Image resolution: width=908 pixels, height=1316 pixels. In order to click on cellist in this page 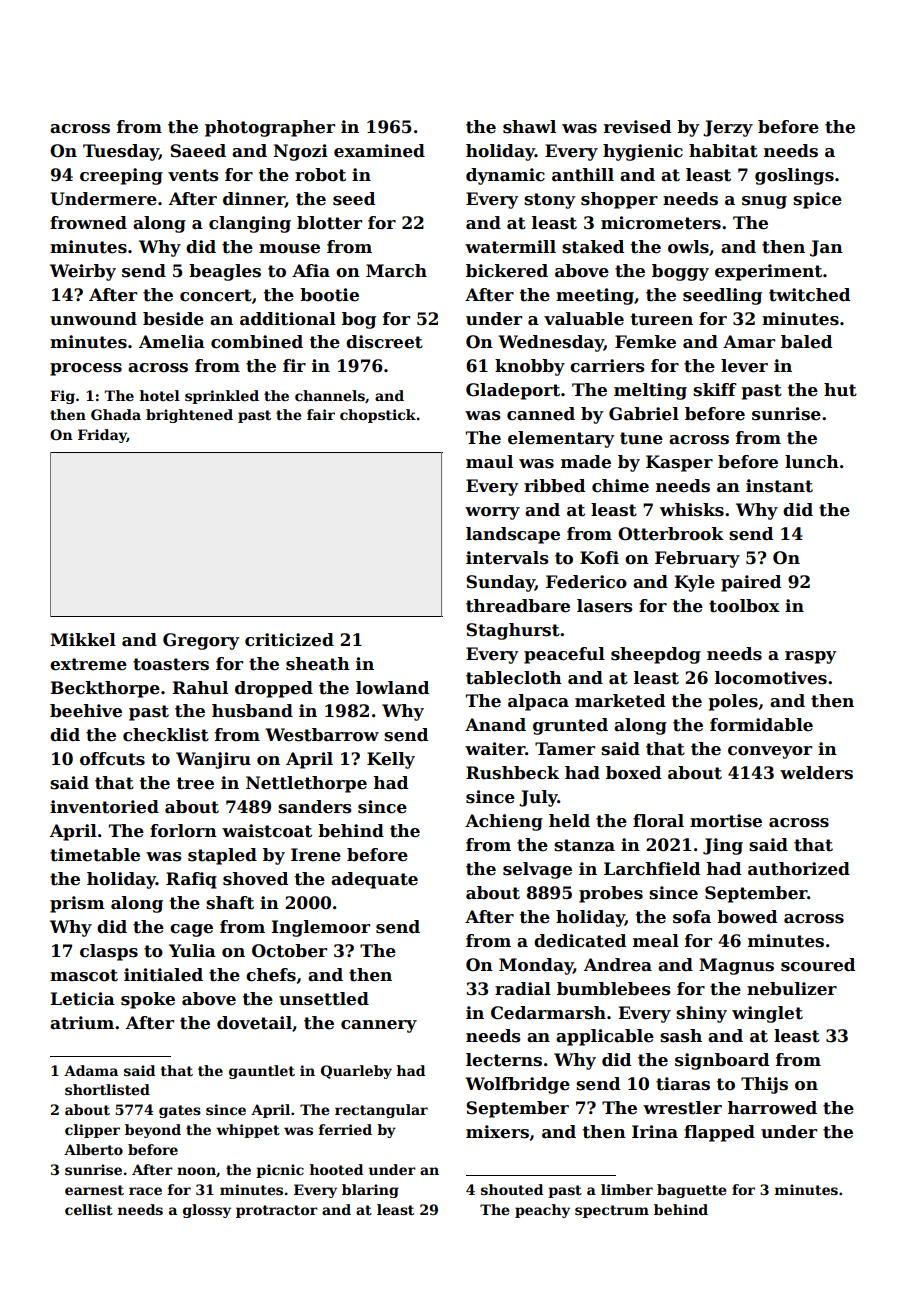, I will do `click(89, 1209)`.
